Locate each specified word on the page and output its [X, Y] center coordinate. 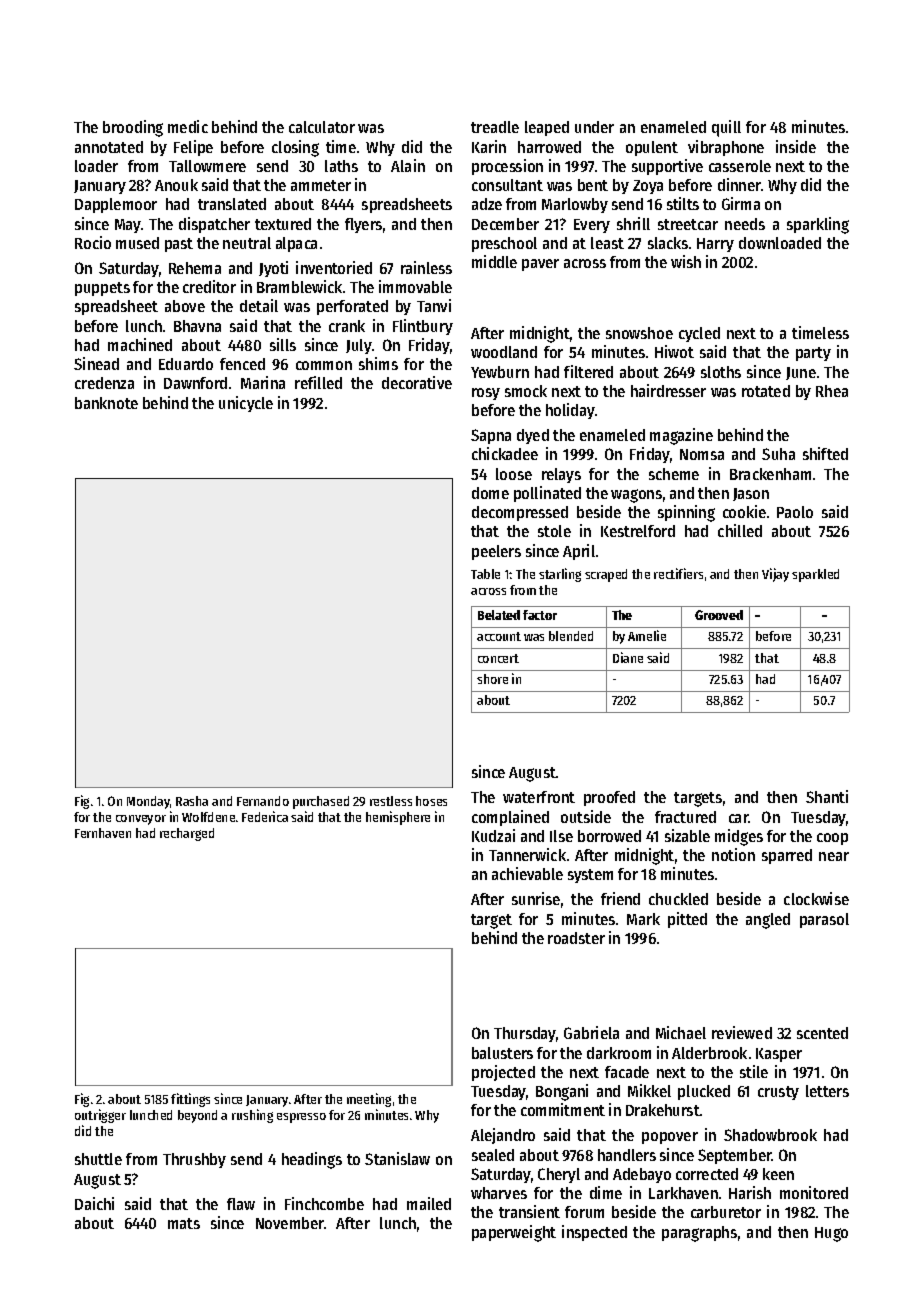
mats [184, 1223]
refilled [318, 382]
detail [259, 305]
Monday [148, 802]
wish [686, 261]
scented [822, 1033]
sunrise [536, 898]
